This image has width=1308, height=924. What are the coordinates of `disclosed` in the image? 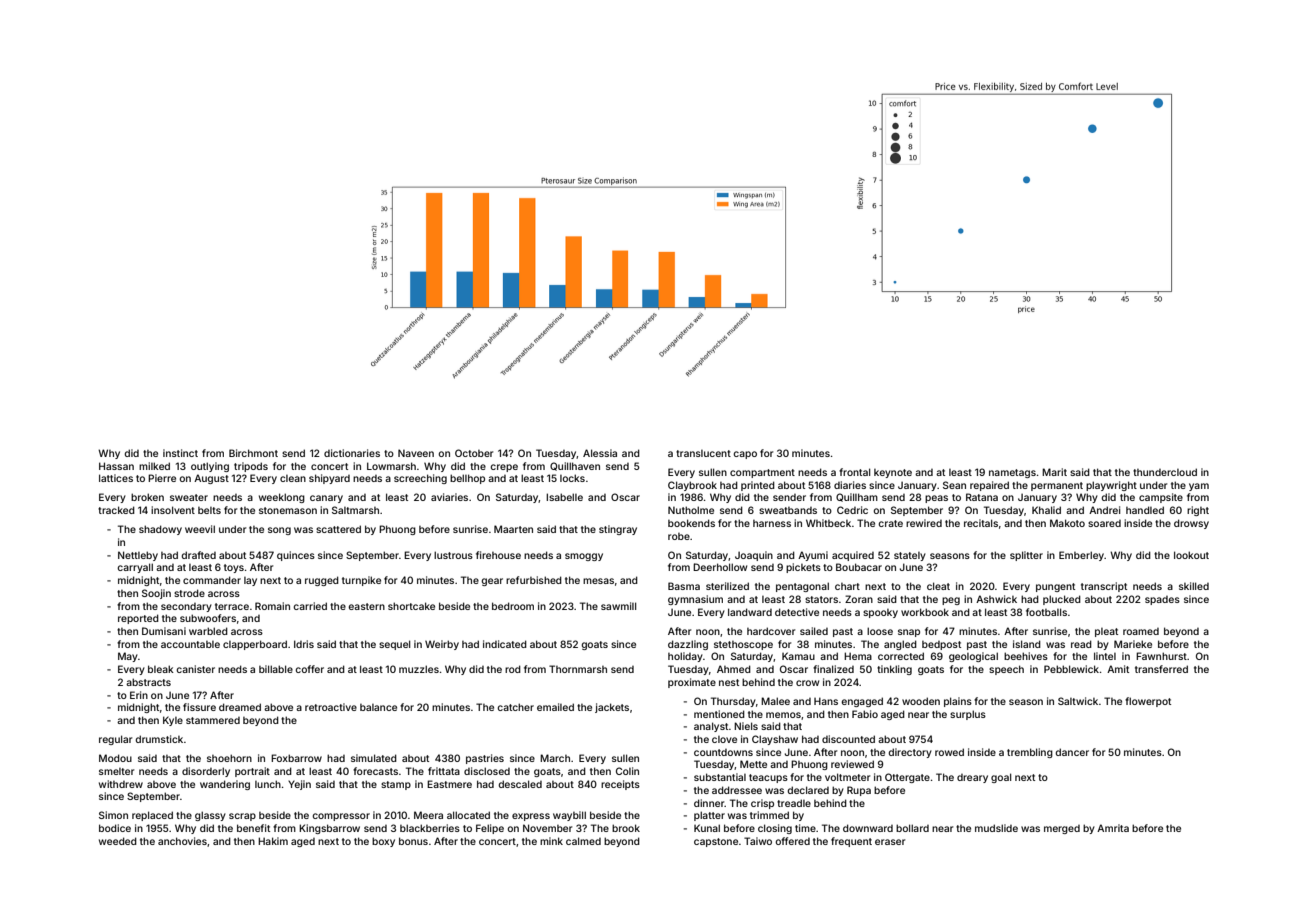 It's located at (487, 771).
